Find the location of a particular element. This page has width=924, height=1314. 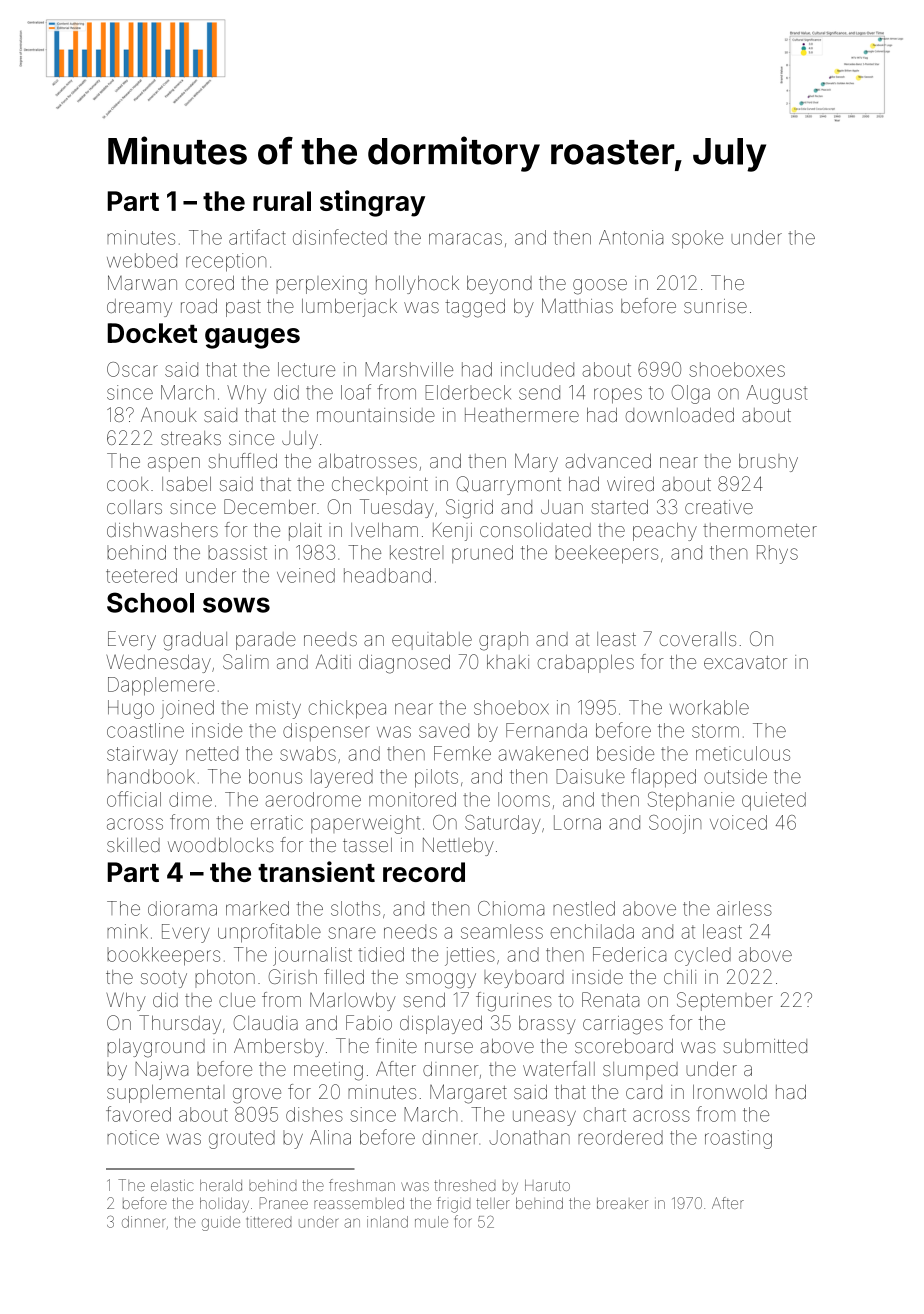

rural is located at coordinates (282, 201).
